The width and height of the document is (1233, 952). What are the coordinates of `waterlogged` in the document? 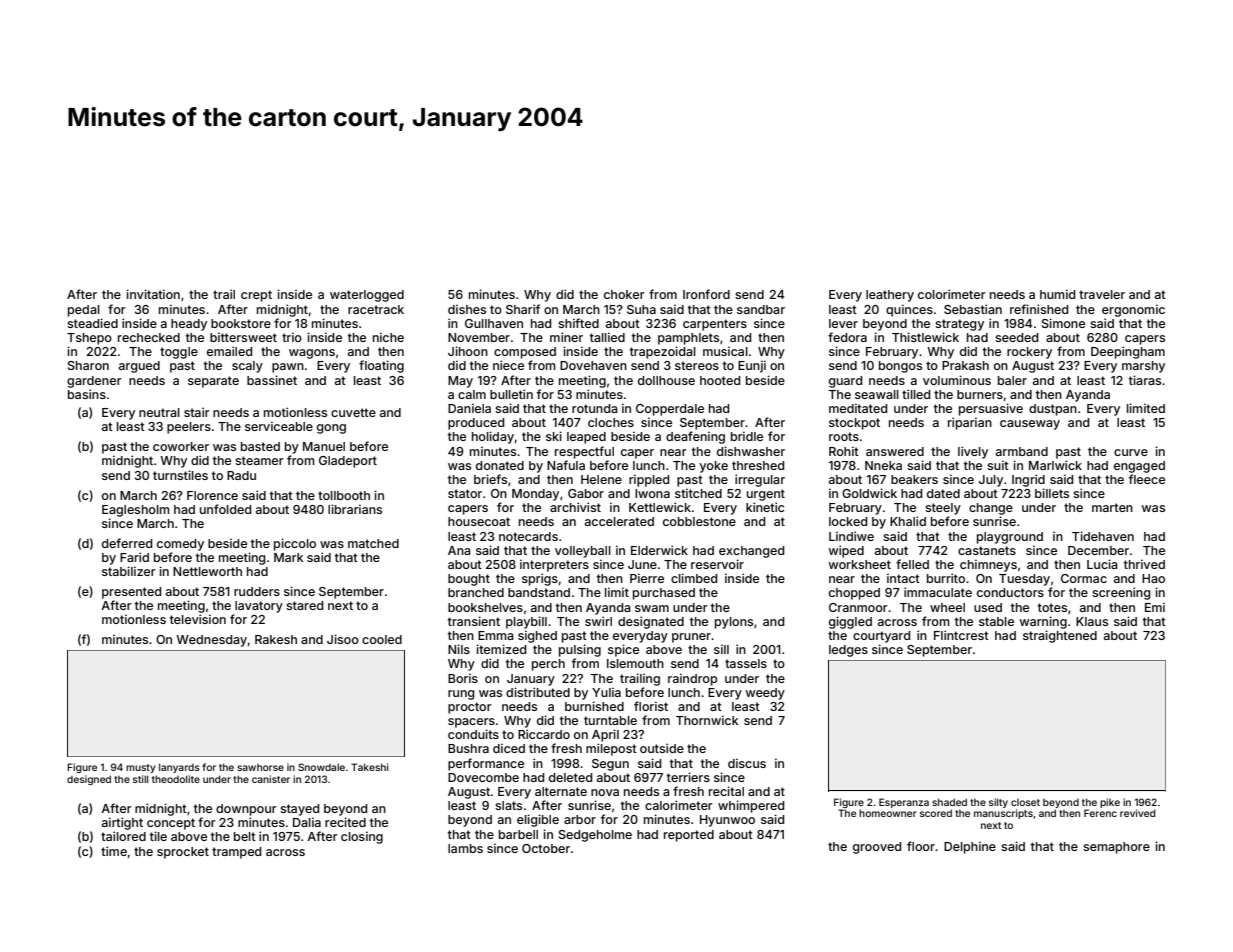 It's located at (367, 296).
